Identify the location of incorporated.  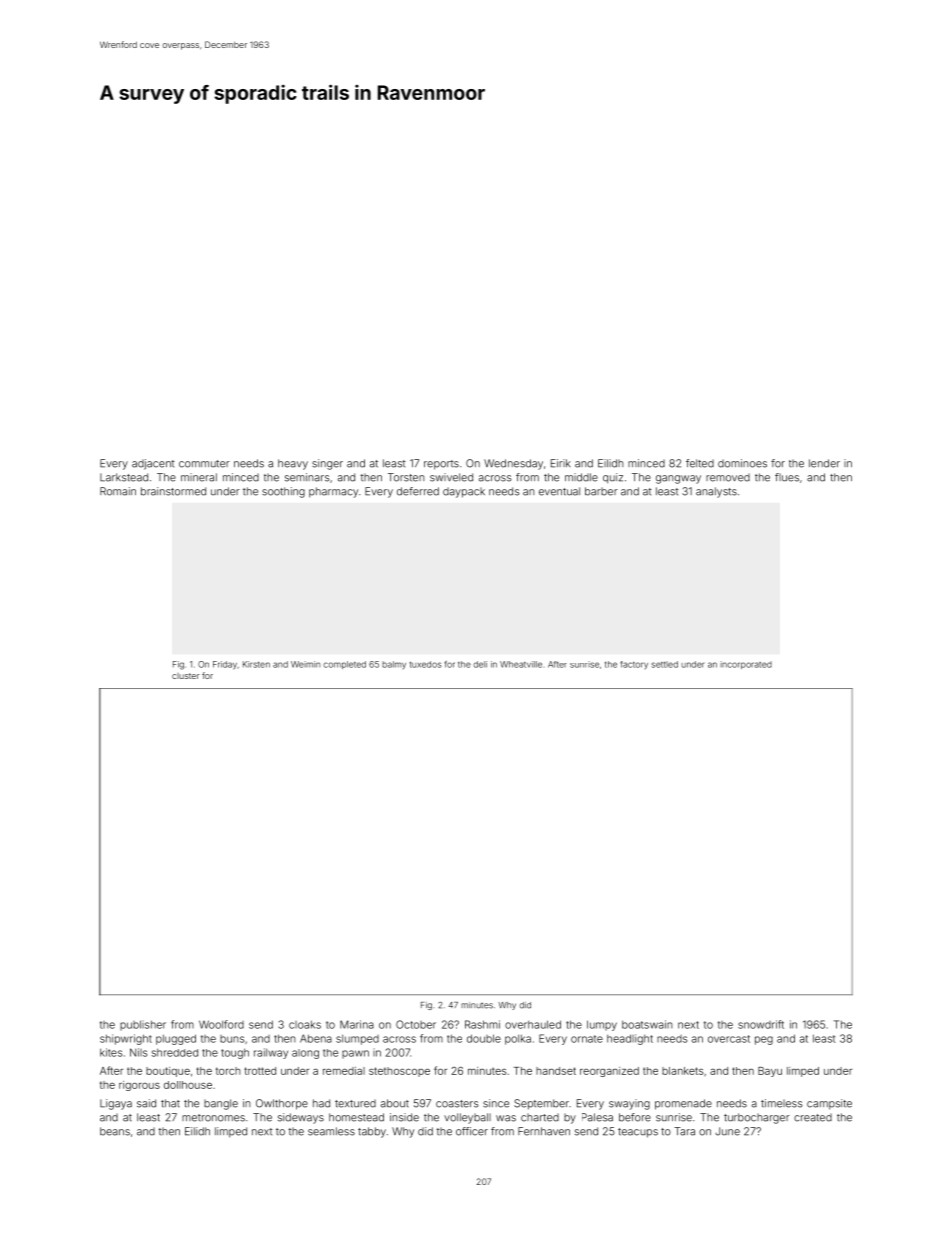
(746, 665).
